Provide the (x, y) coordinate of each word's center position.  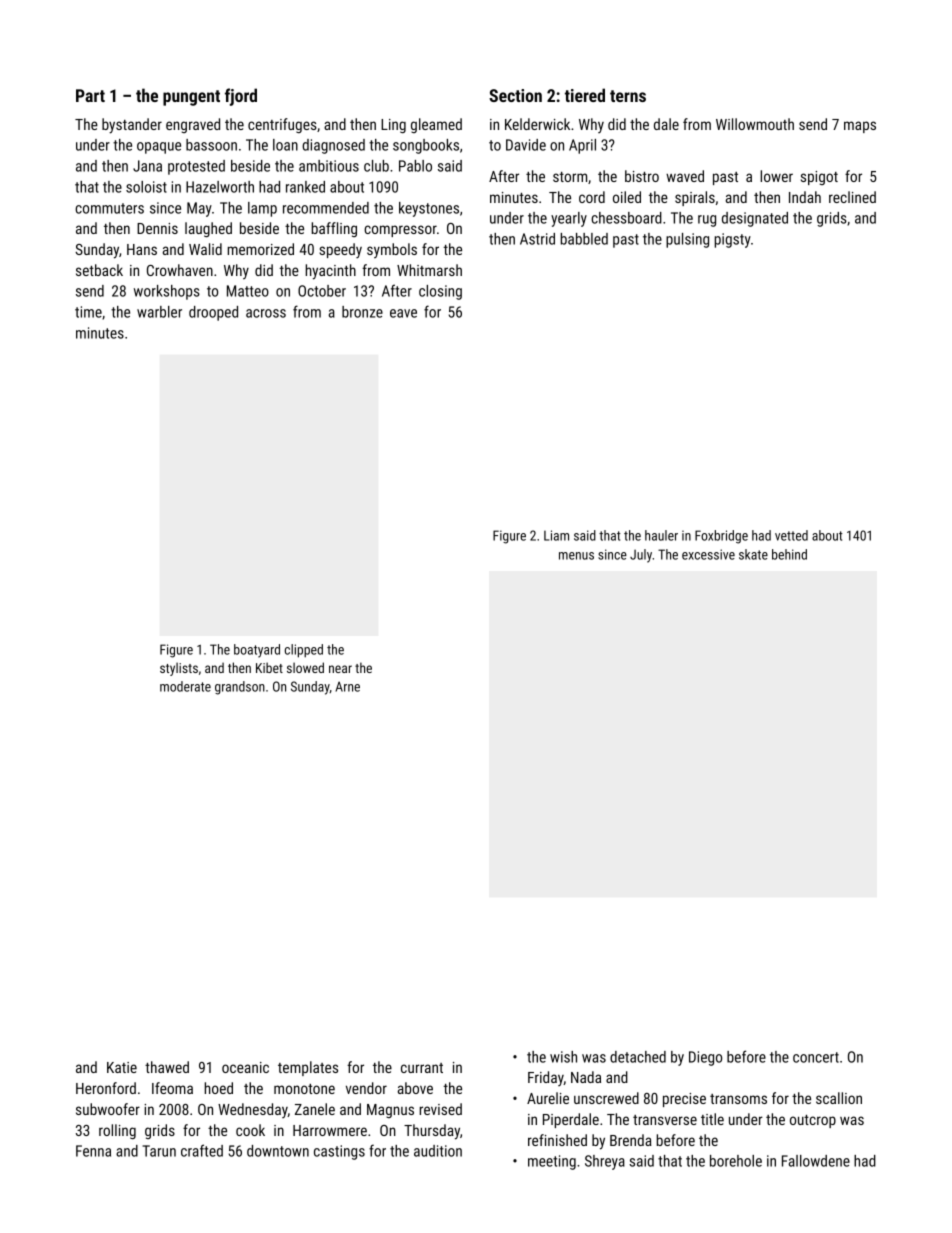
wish (563, 1057)
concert (816, 1057)
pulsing (687, 240)
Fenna (93, 1151)
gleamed (436, 125)
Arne (347, 686)
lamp (262, 209)
